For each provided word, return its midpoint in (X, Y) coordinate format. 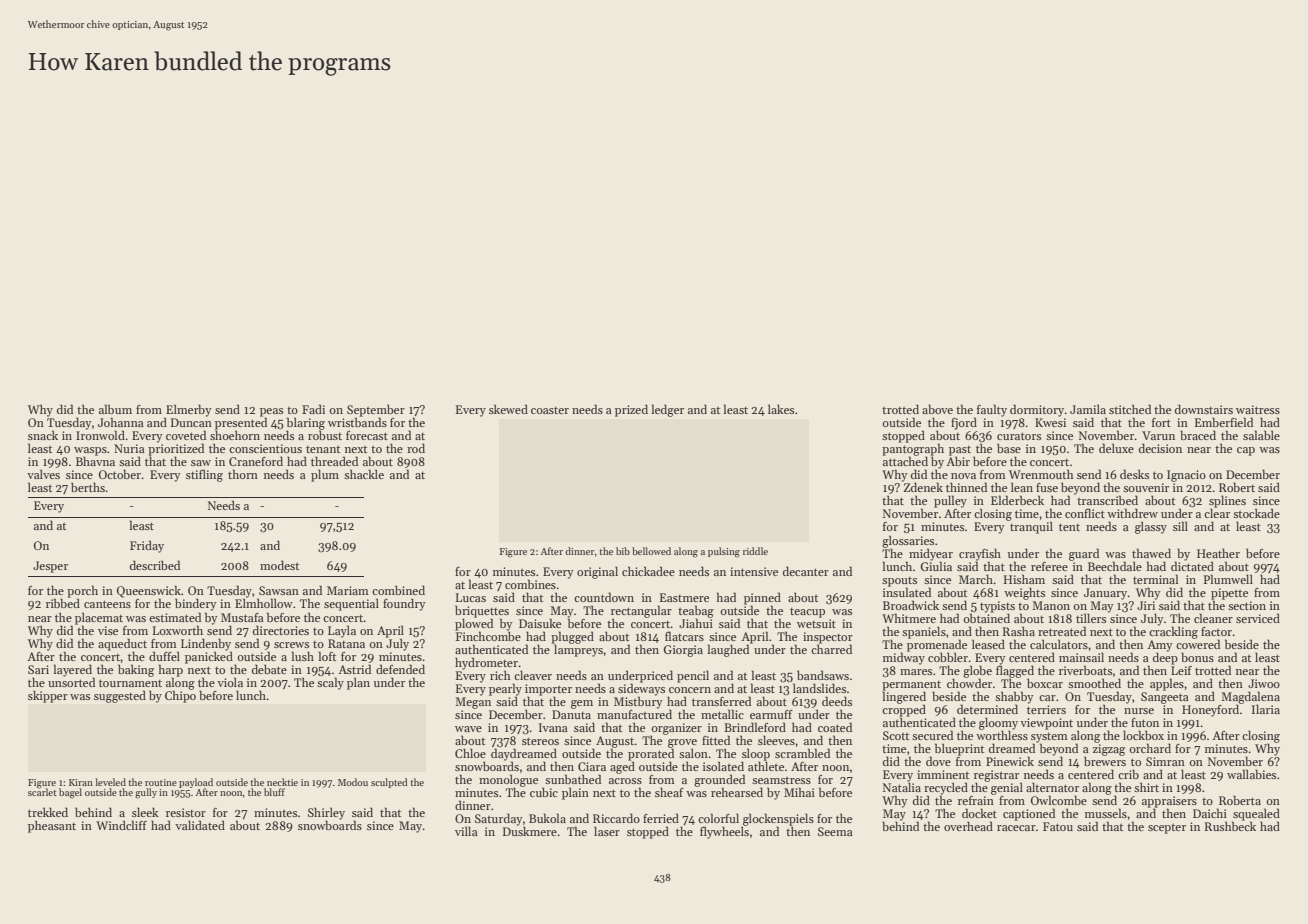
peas (271, 412)
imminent (943, 774)
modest (279, 565)
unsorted (71, 682)
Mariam (348, 590)
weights (1024, 593)
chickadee (648, 571)
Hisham (1024, 579)
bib (623, 551)
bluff (274, 792)
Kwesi (1050, 422)
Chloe (470, 753)
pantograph (913, 450)
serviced (1258, 618)
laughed (728, 650)
